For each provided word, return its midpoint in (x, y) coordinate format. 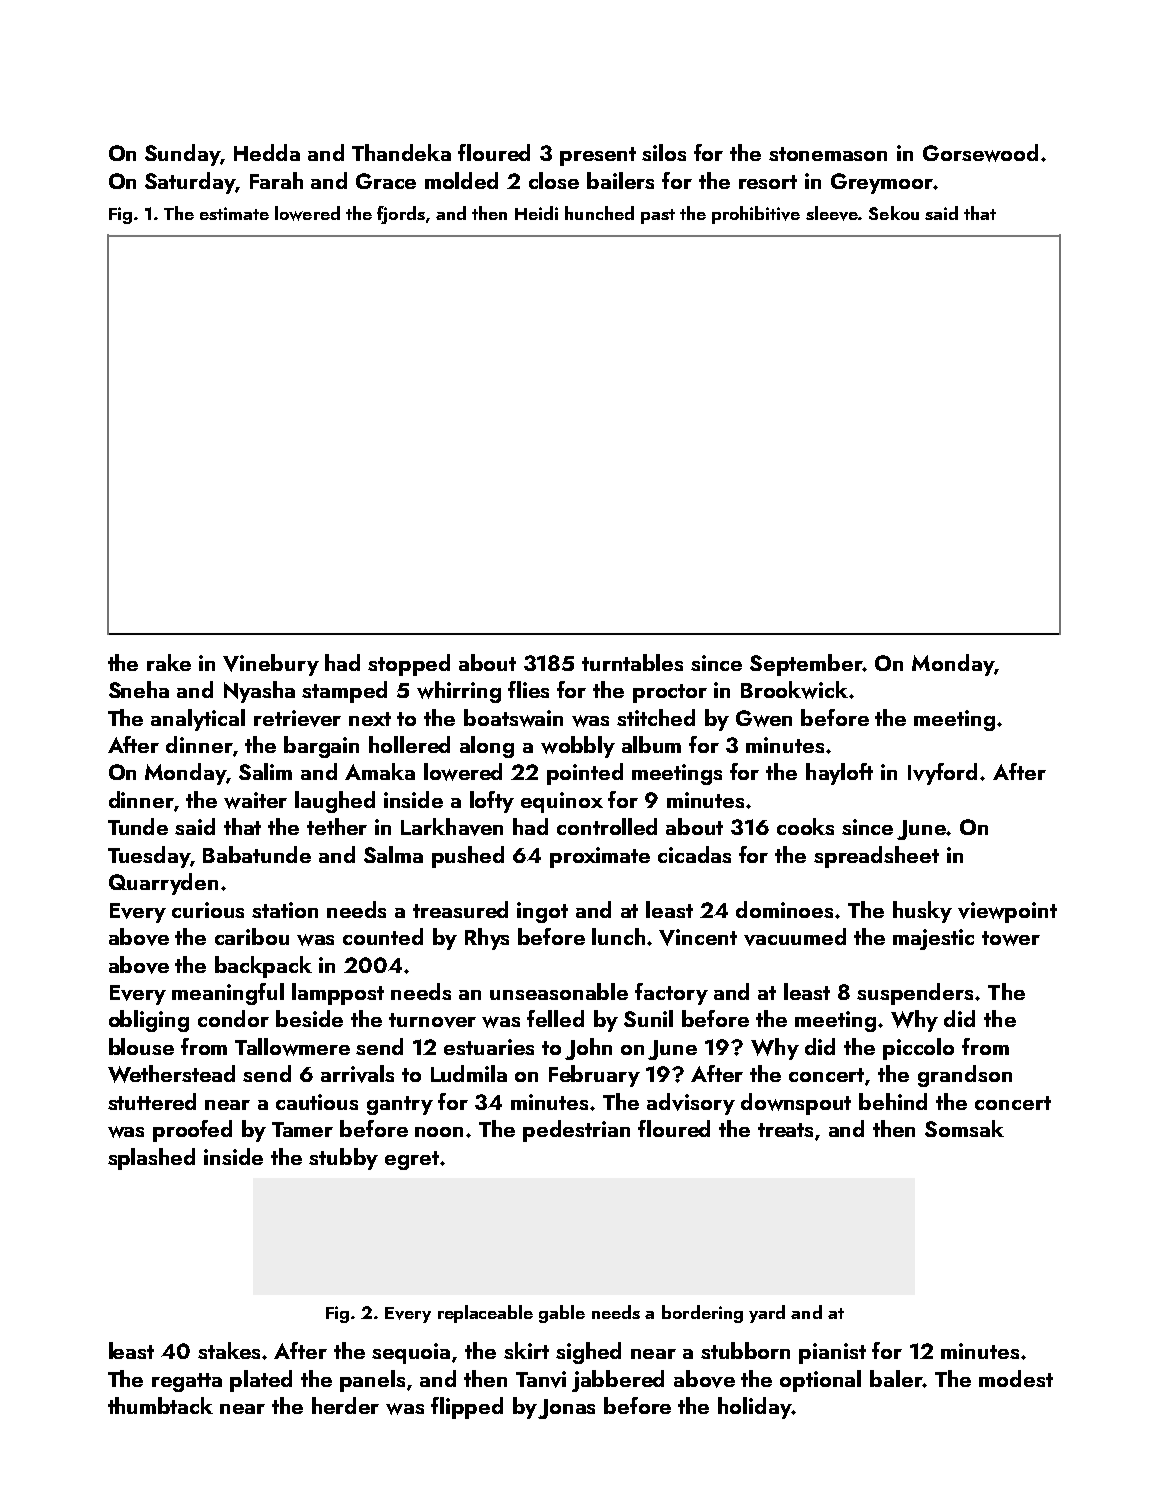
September (806, 665)
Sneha (139, 689)
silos (664, 152)
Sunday (182, 155)
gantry (400, 1105)
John (588, 1049)
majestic (933, 939)
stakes (229, 1350)
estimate (234, 213)
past (658, 216)
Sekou (894, 213)
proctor (670, 693)
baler (896, 1378)
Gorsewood (980, 153)
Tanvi (541, 1379)
